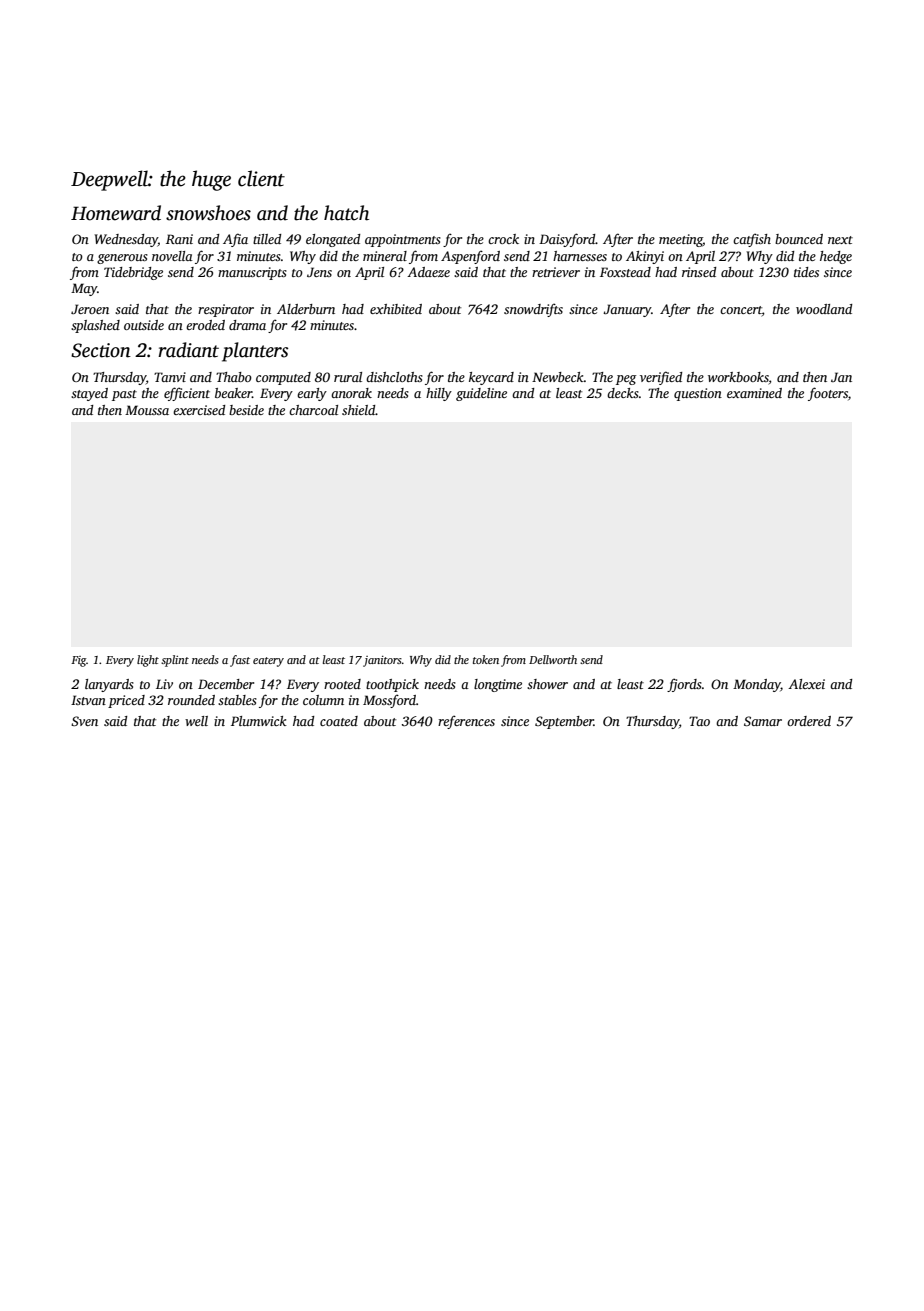 This image has height=1311, width=924. Describe the element at coordinates (466, 722) in the image. I see `references` at that location.
